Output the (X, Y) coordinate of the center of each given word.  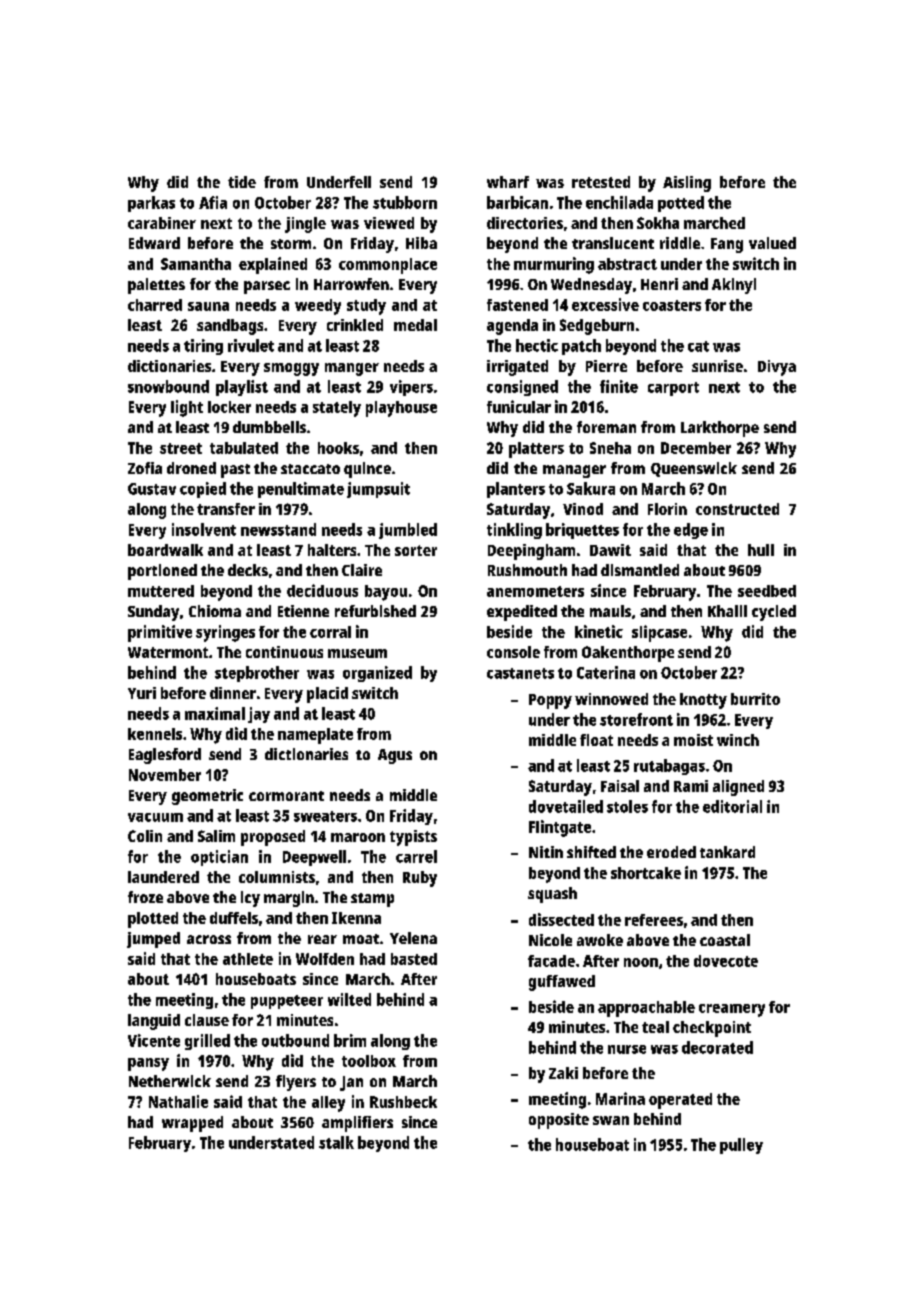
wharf (508, 182)
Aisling (687, 184)
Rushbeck (403, 1102)
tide (242, 182)
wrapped (192, 1124)
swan (611, 1120)
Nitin (546, 852)
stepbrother (257, 674)
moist (693, 740)
